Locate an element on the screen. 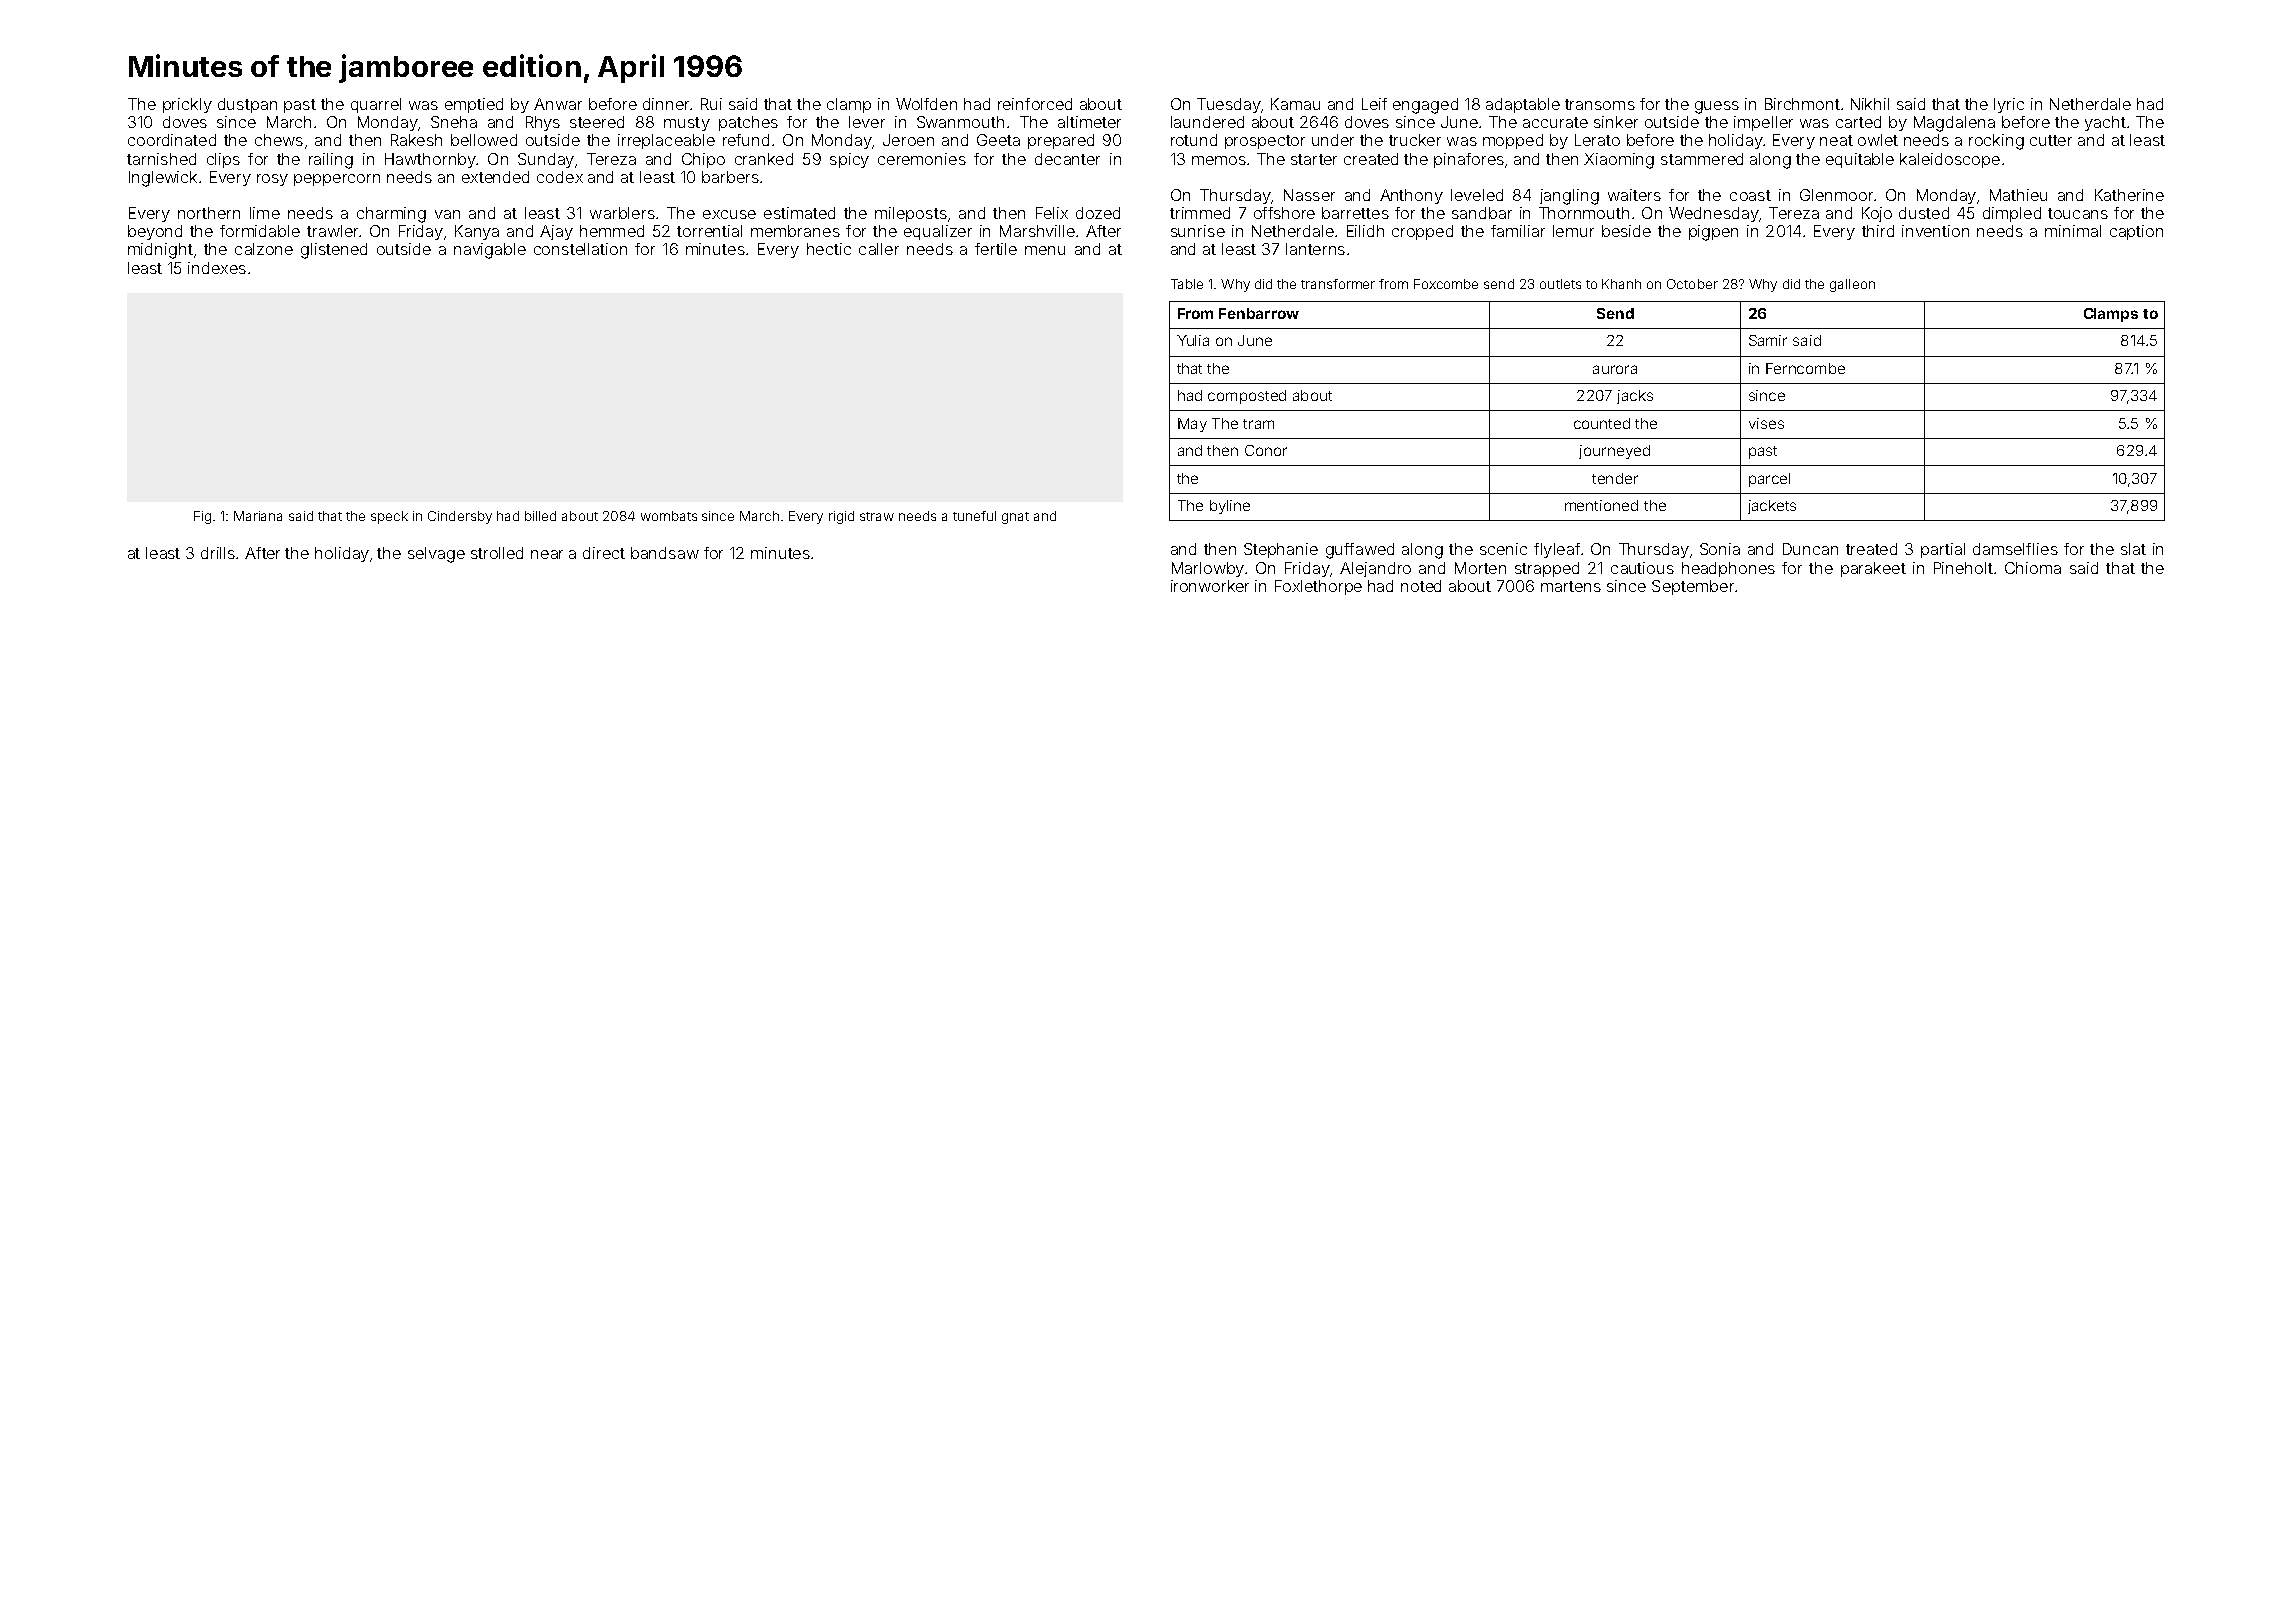  navigable is located at coordinates (490, 251).
